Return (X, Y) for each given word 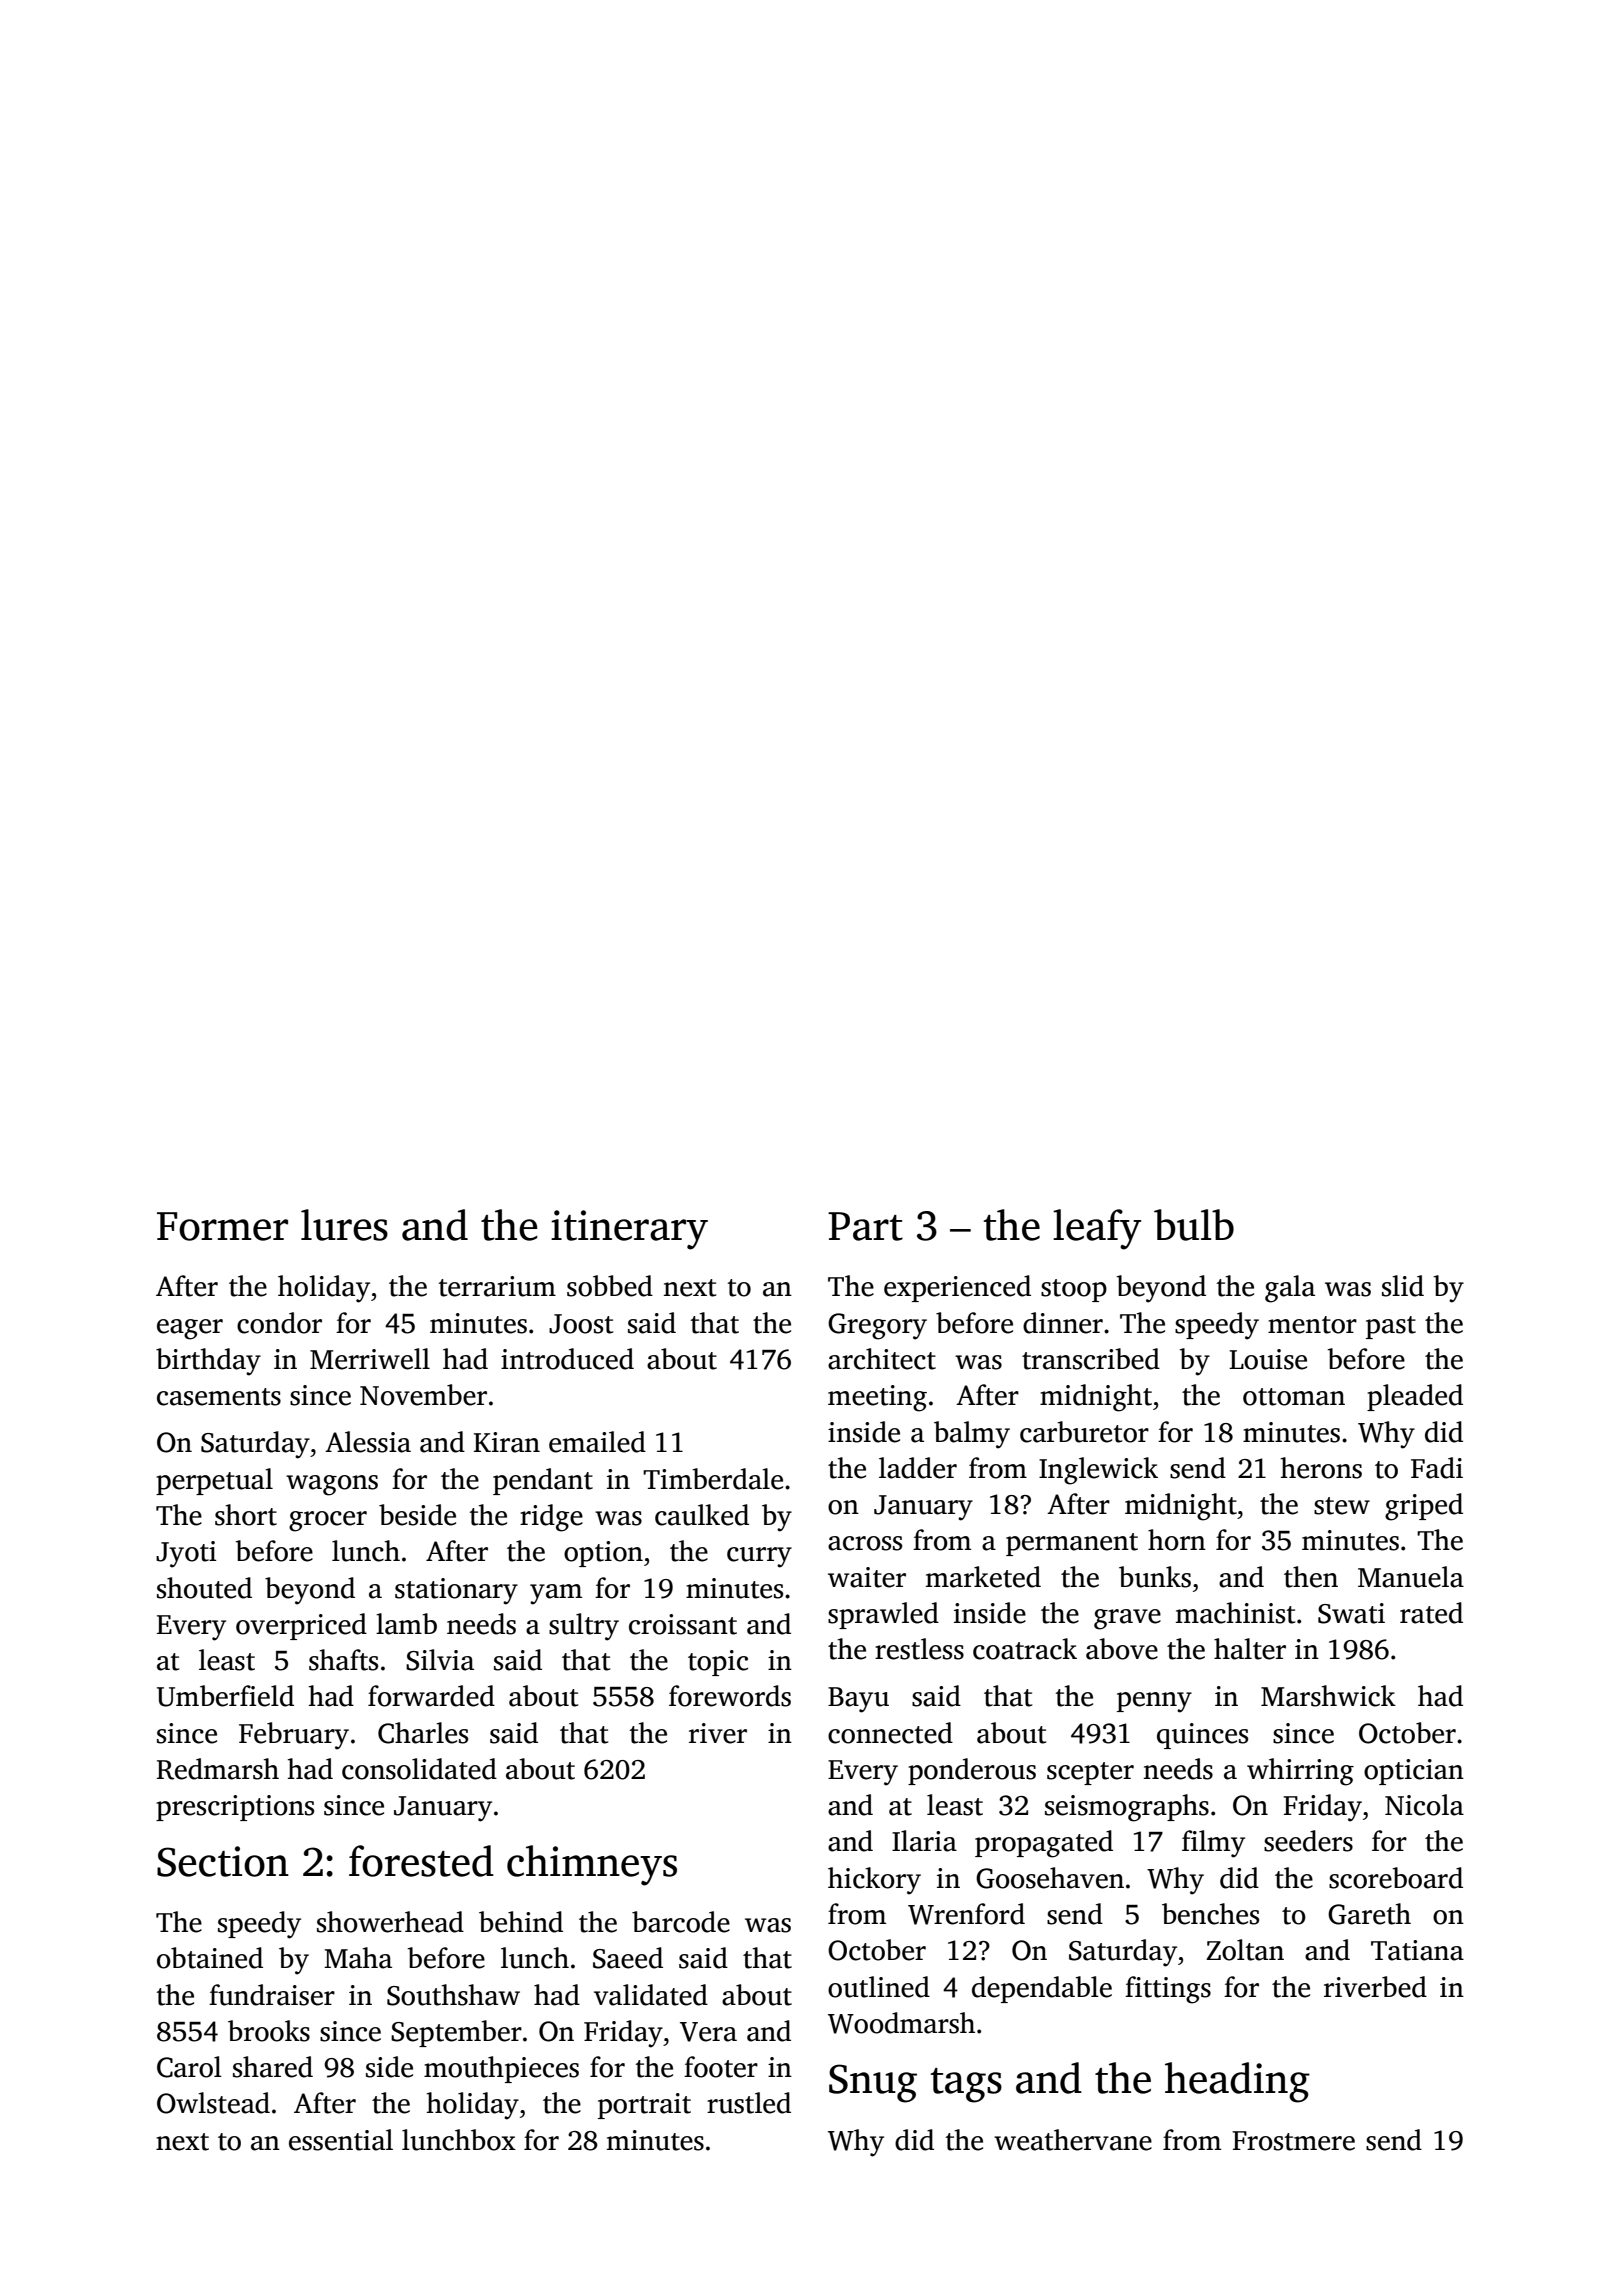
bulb (1194, 1225)
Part (865, 1226)
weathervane (1073, 2140)
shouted (204, 1588)
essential (341, 2140)
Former (222, 1226)
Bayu (858, 1700)
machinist (1235, 1613)
